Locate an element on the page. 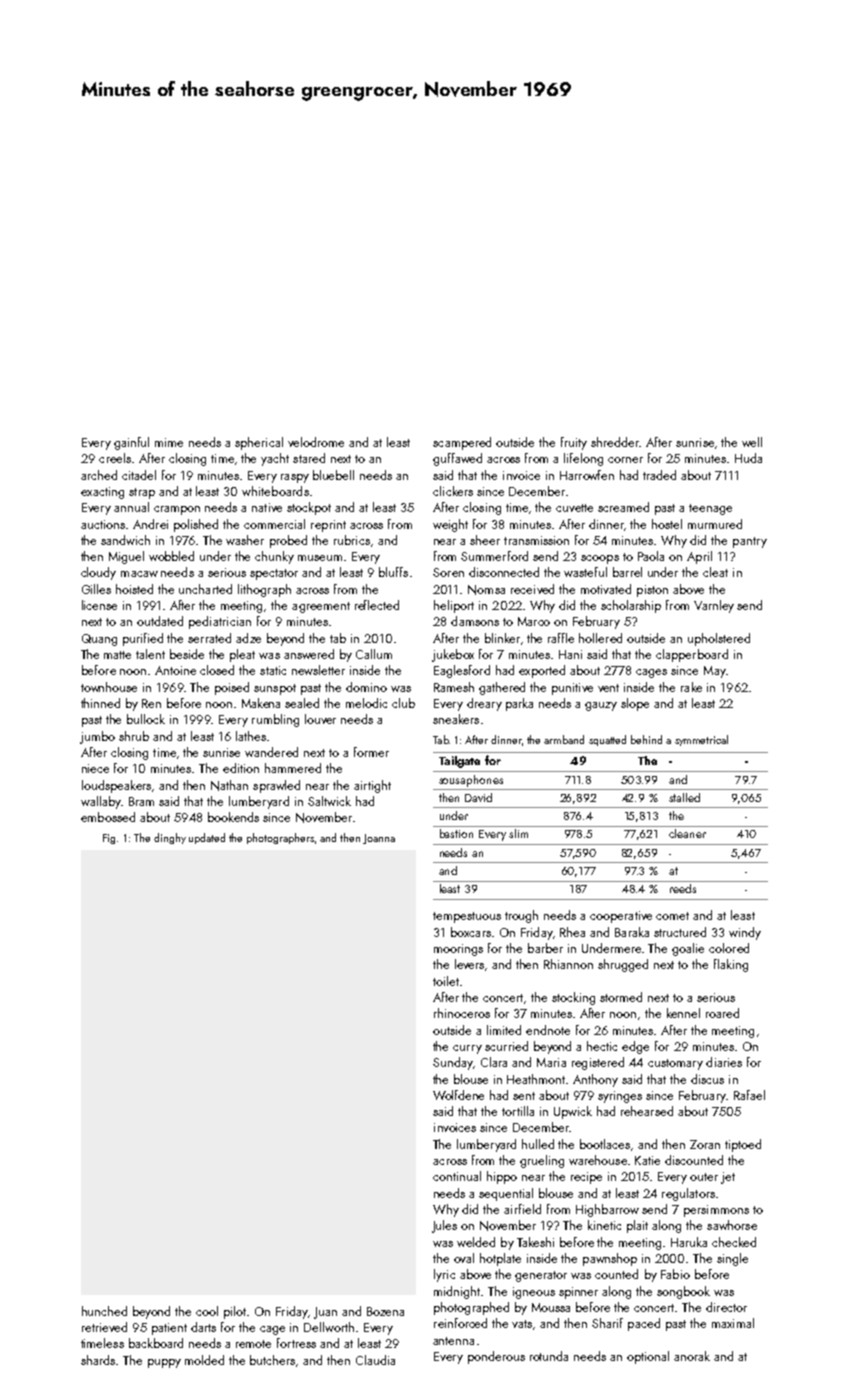 The image size is (849, 1400). retrieved is located at coordinates (104, 1327).
